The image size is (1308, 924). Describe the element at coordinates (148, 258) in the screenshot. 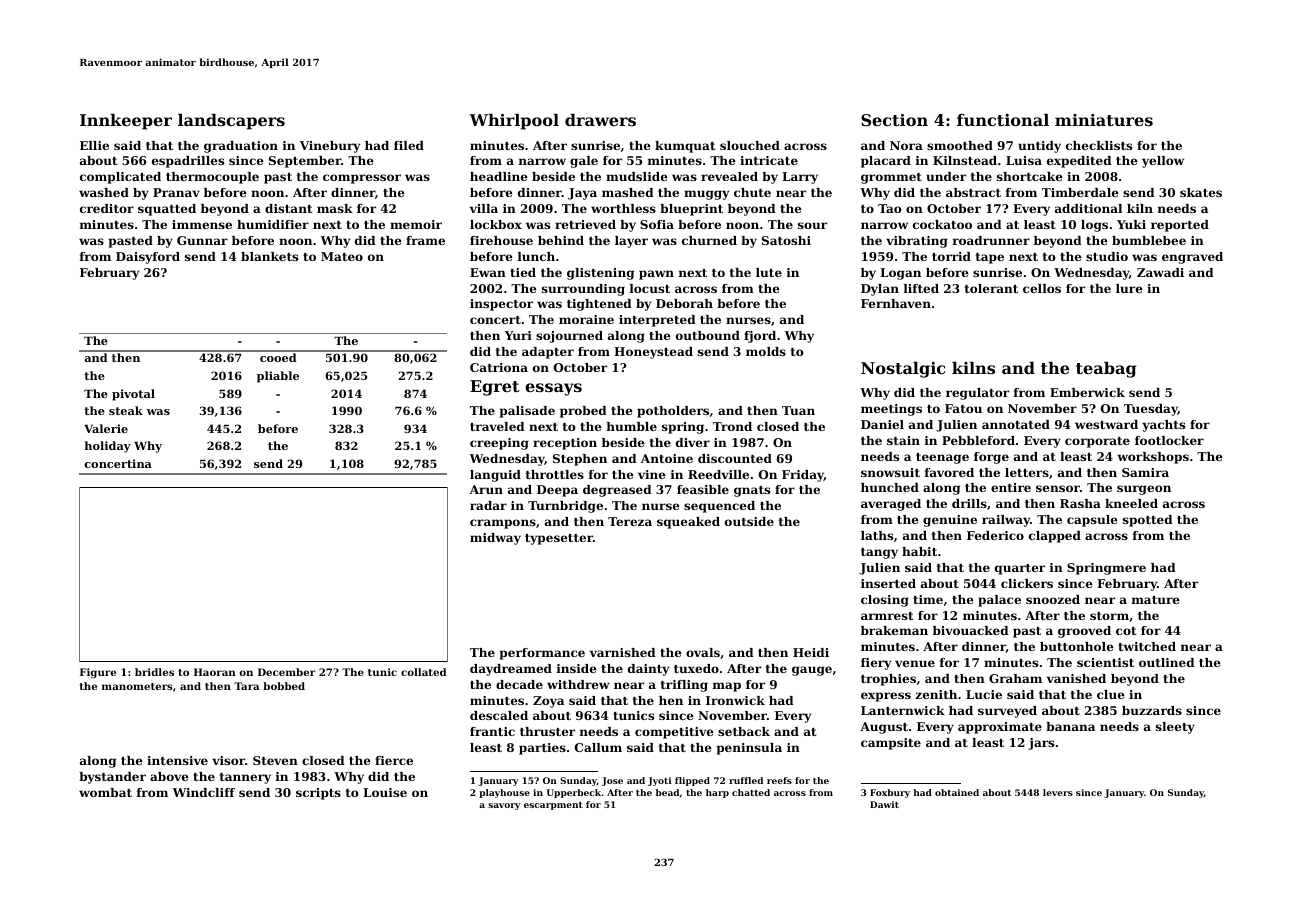

I see `Daisyford` at that location.
